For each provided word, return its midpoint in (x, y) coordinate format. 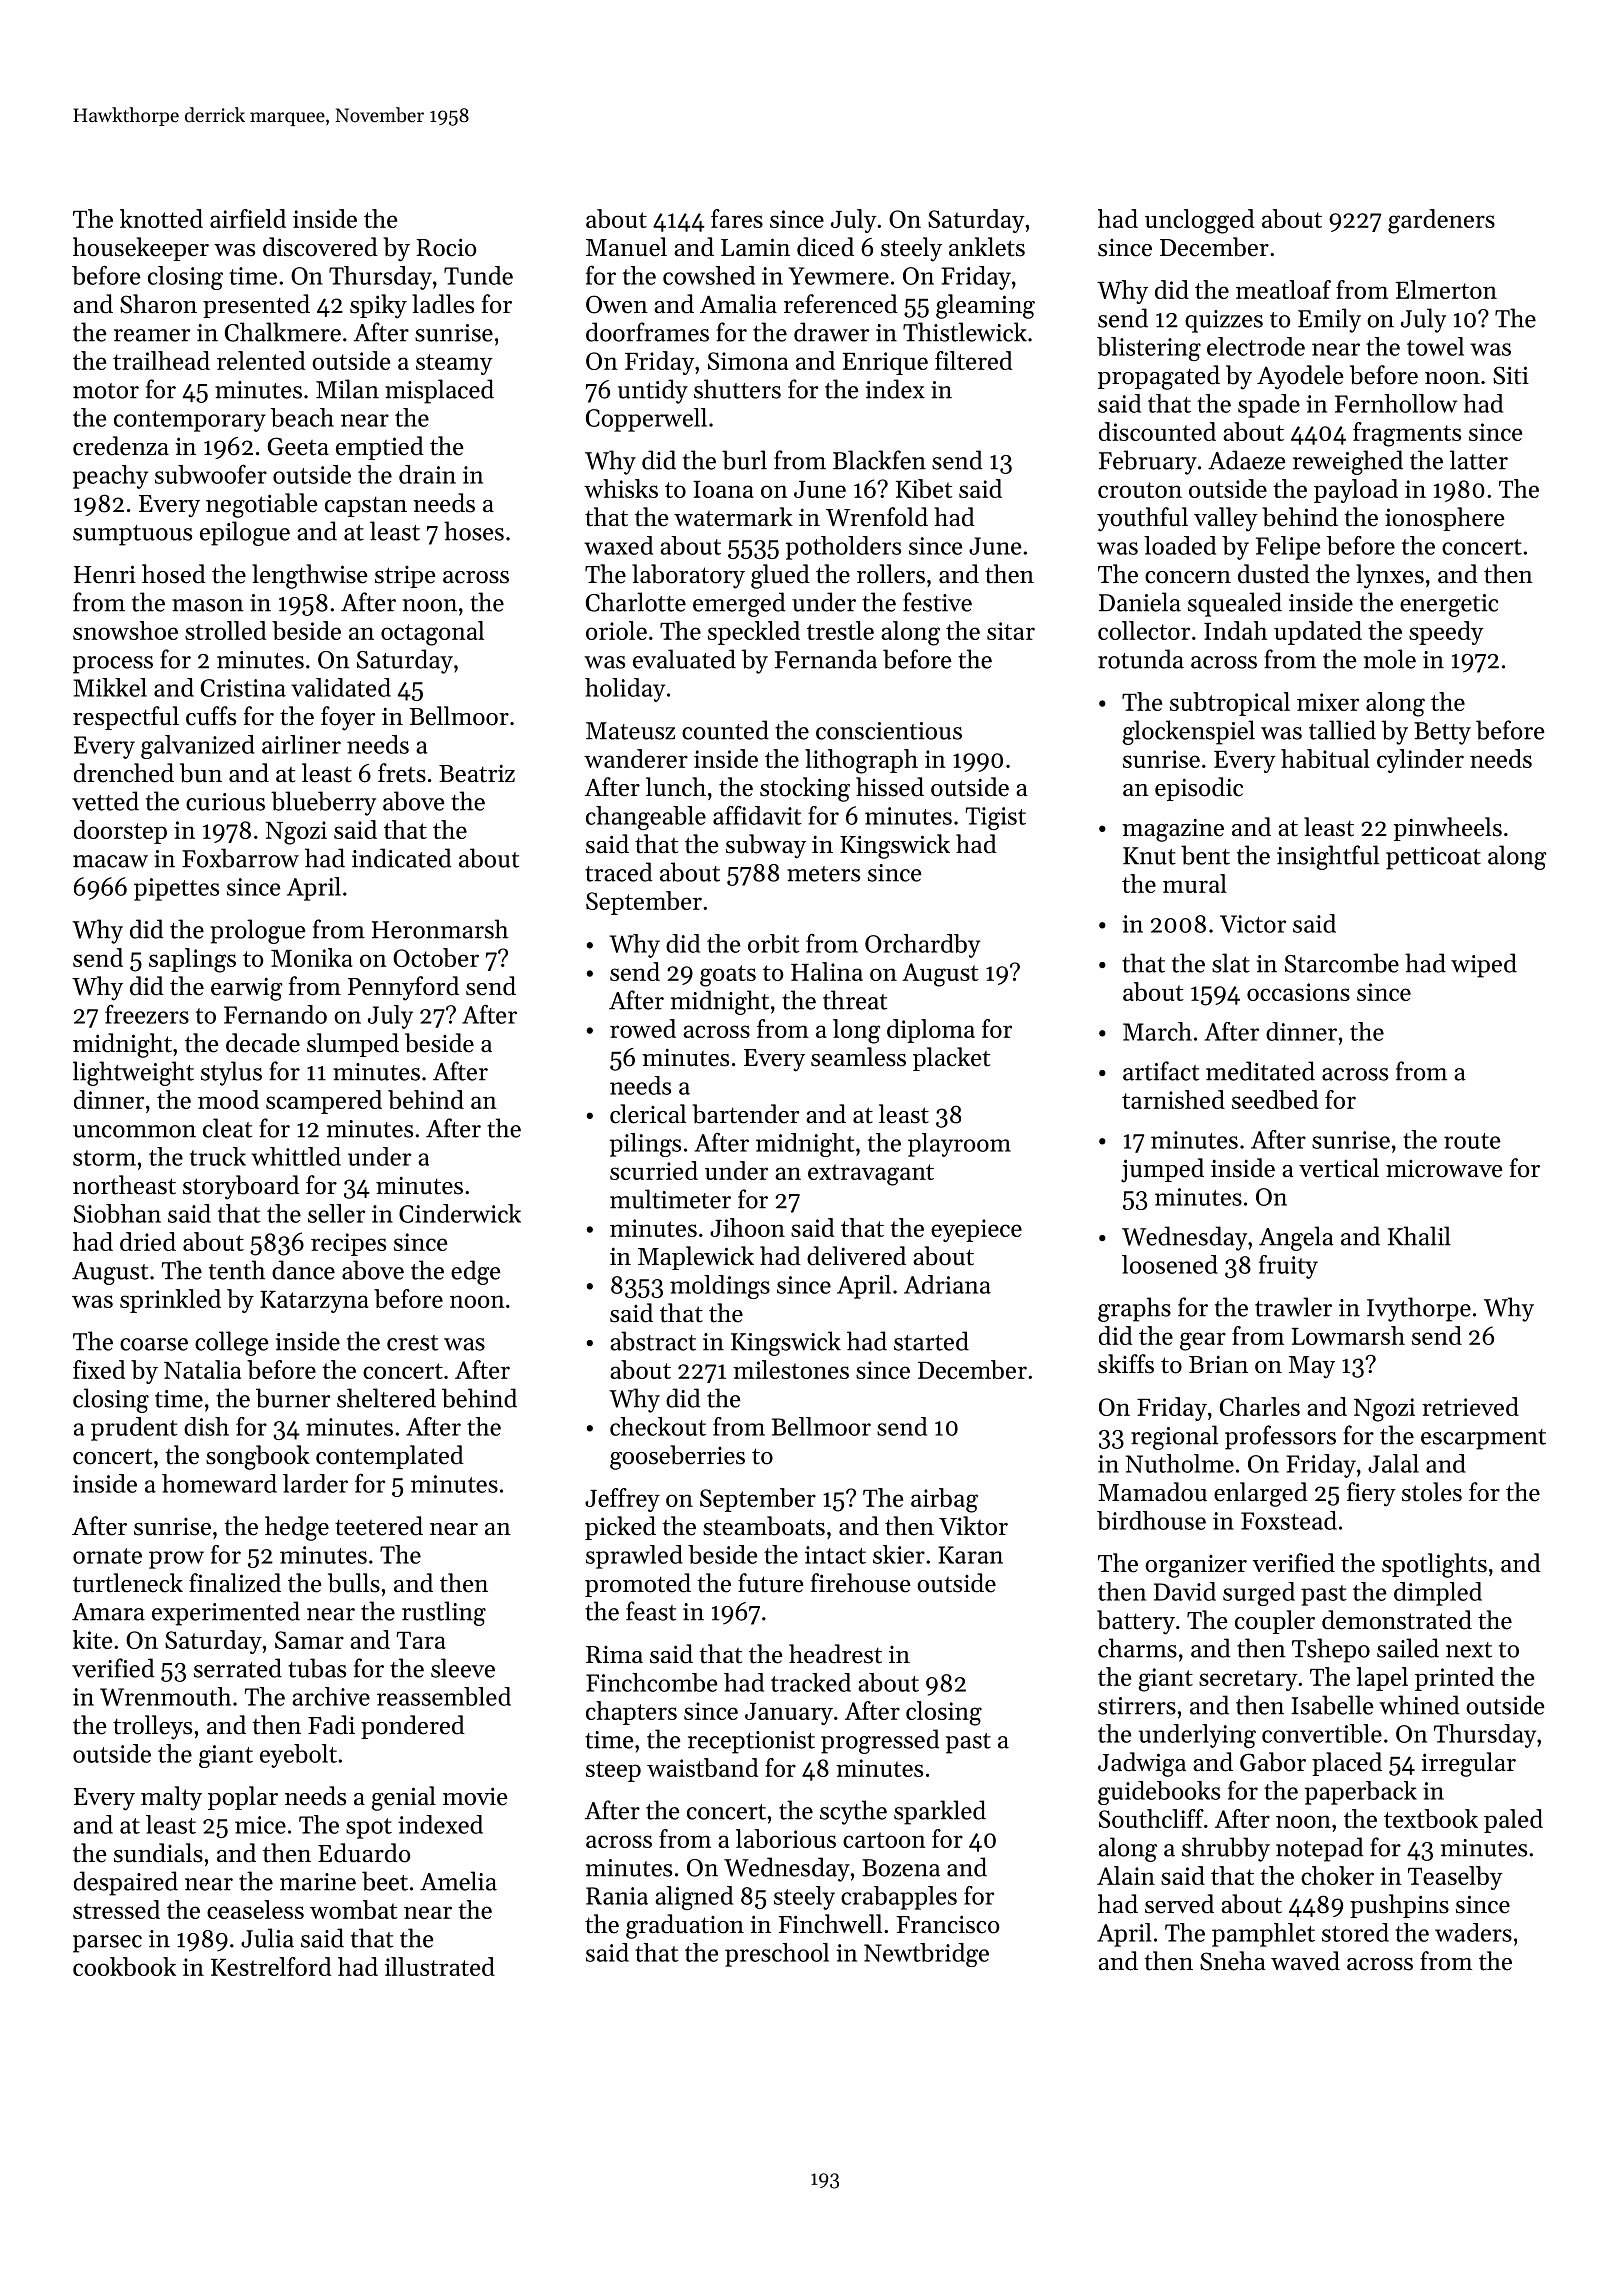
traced (618, 872)
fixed (99, 1369)
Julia (267, 1938)
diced (825, 247)
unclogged (1199, 221)
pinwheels (1448, 829)
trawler (1293, 1307)
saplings (192, 960)
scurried (654, 1170)
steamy (454, 364)
